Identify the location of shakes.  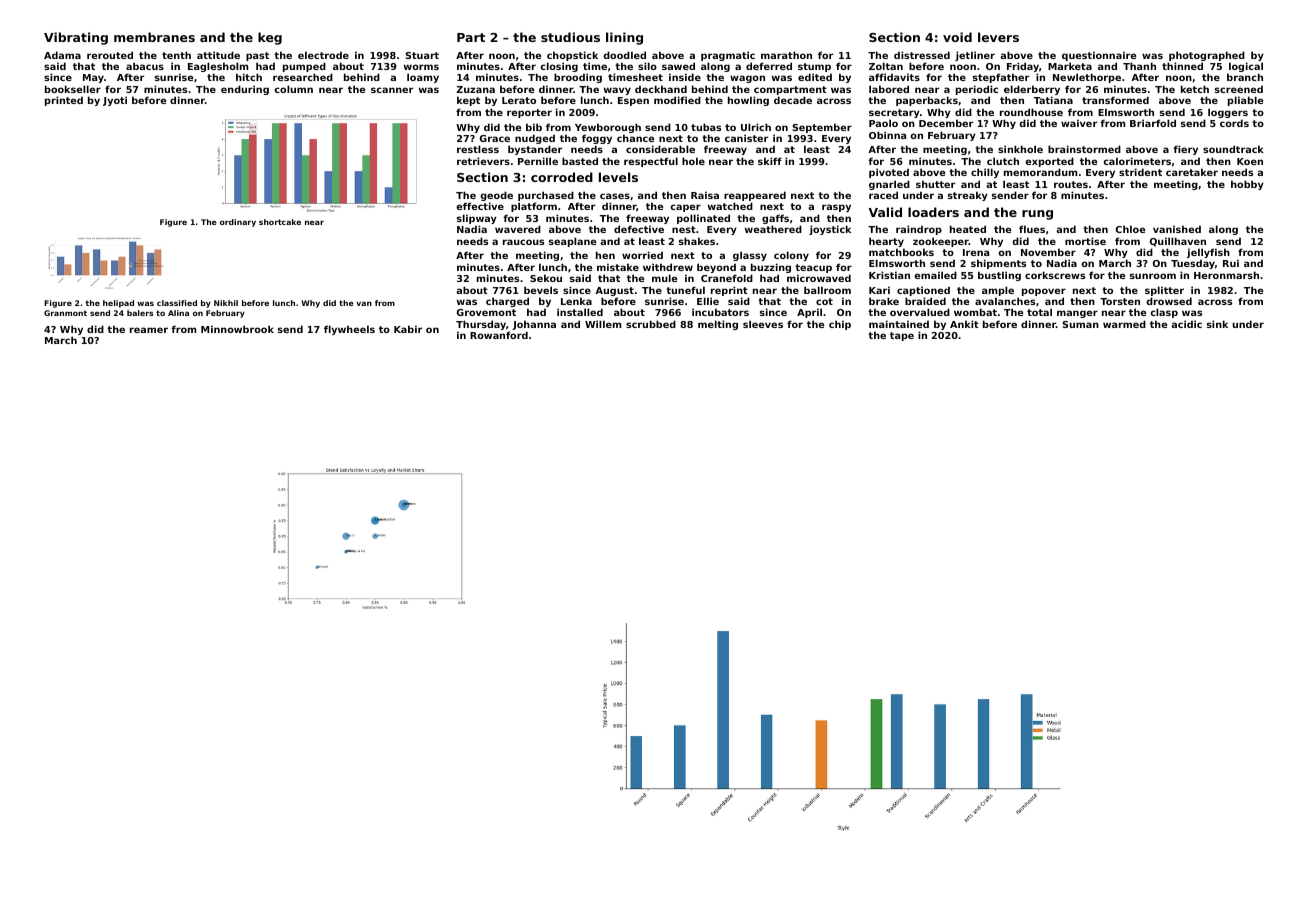
(697, 241).
